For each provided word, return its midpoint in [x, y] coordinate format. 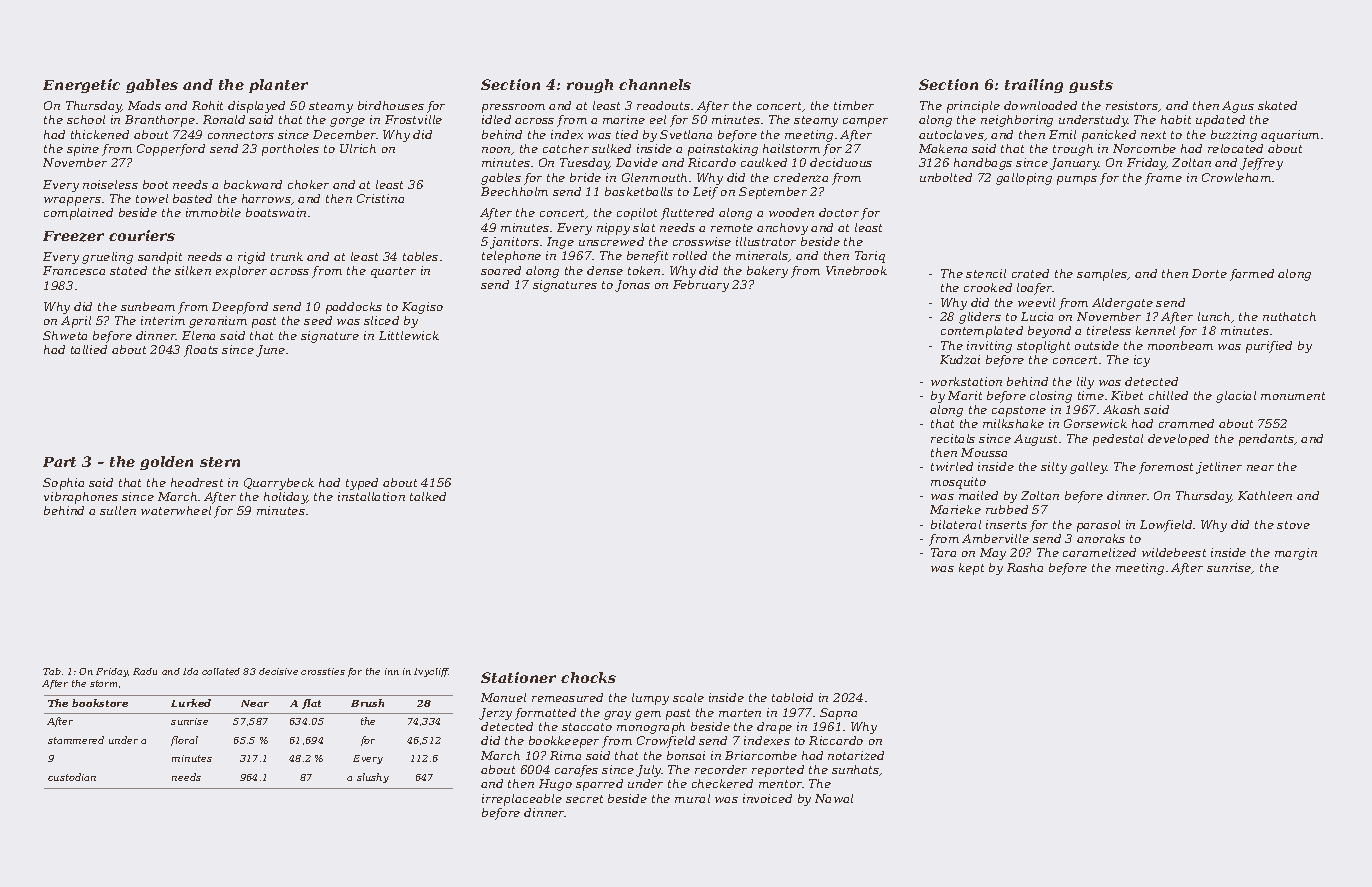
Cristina [380, 198]
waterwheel [176, 510]
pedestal [1118, 440]
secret [584, 799]
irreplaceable [522, 800]
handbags [983, 164]
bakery [767, 272]
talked [428, 496]
